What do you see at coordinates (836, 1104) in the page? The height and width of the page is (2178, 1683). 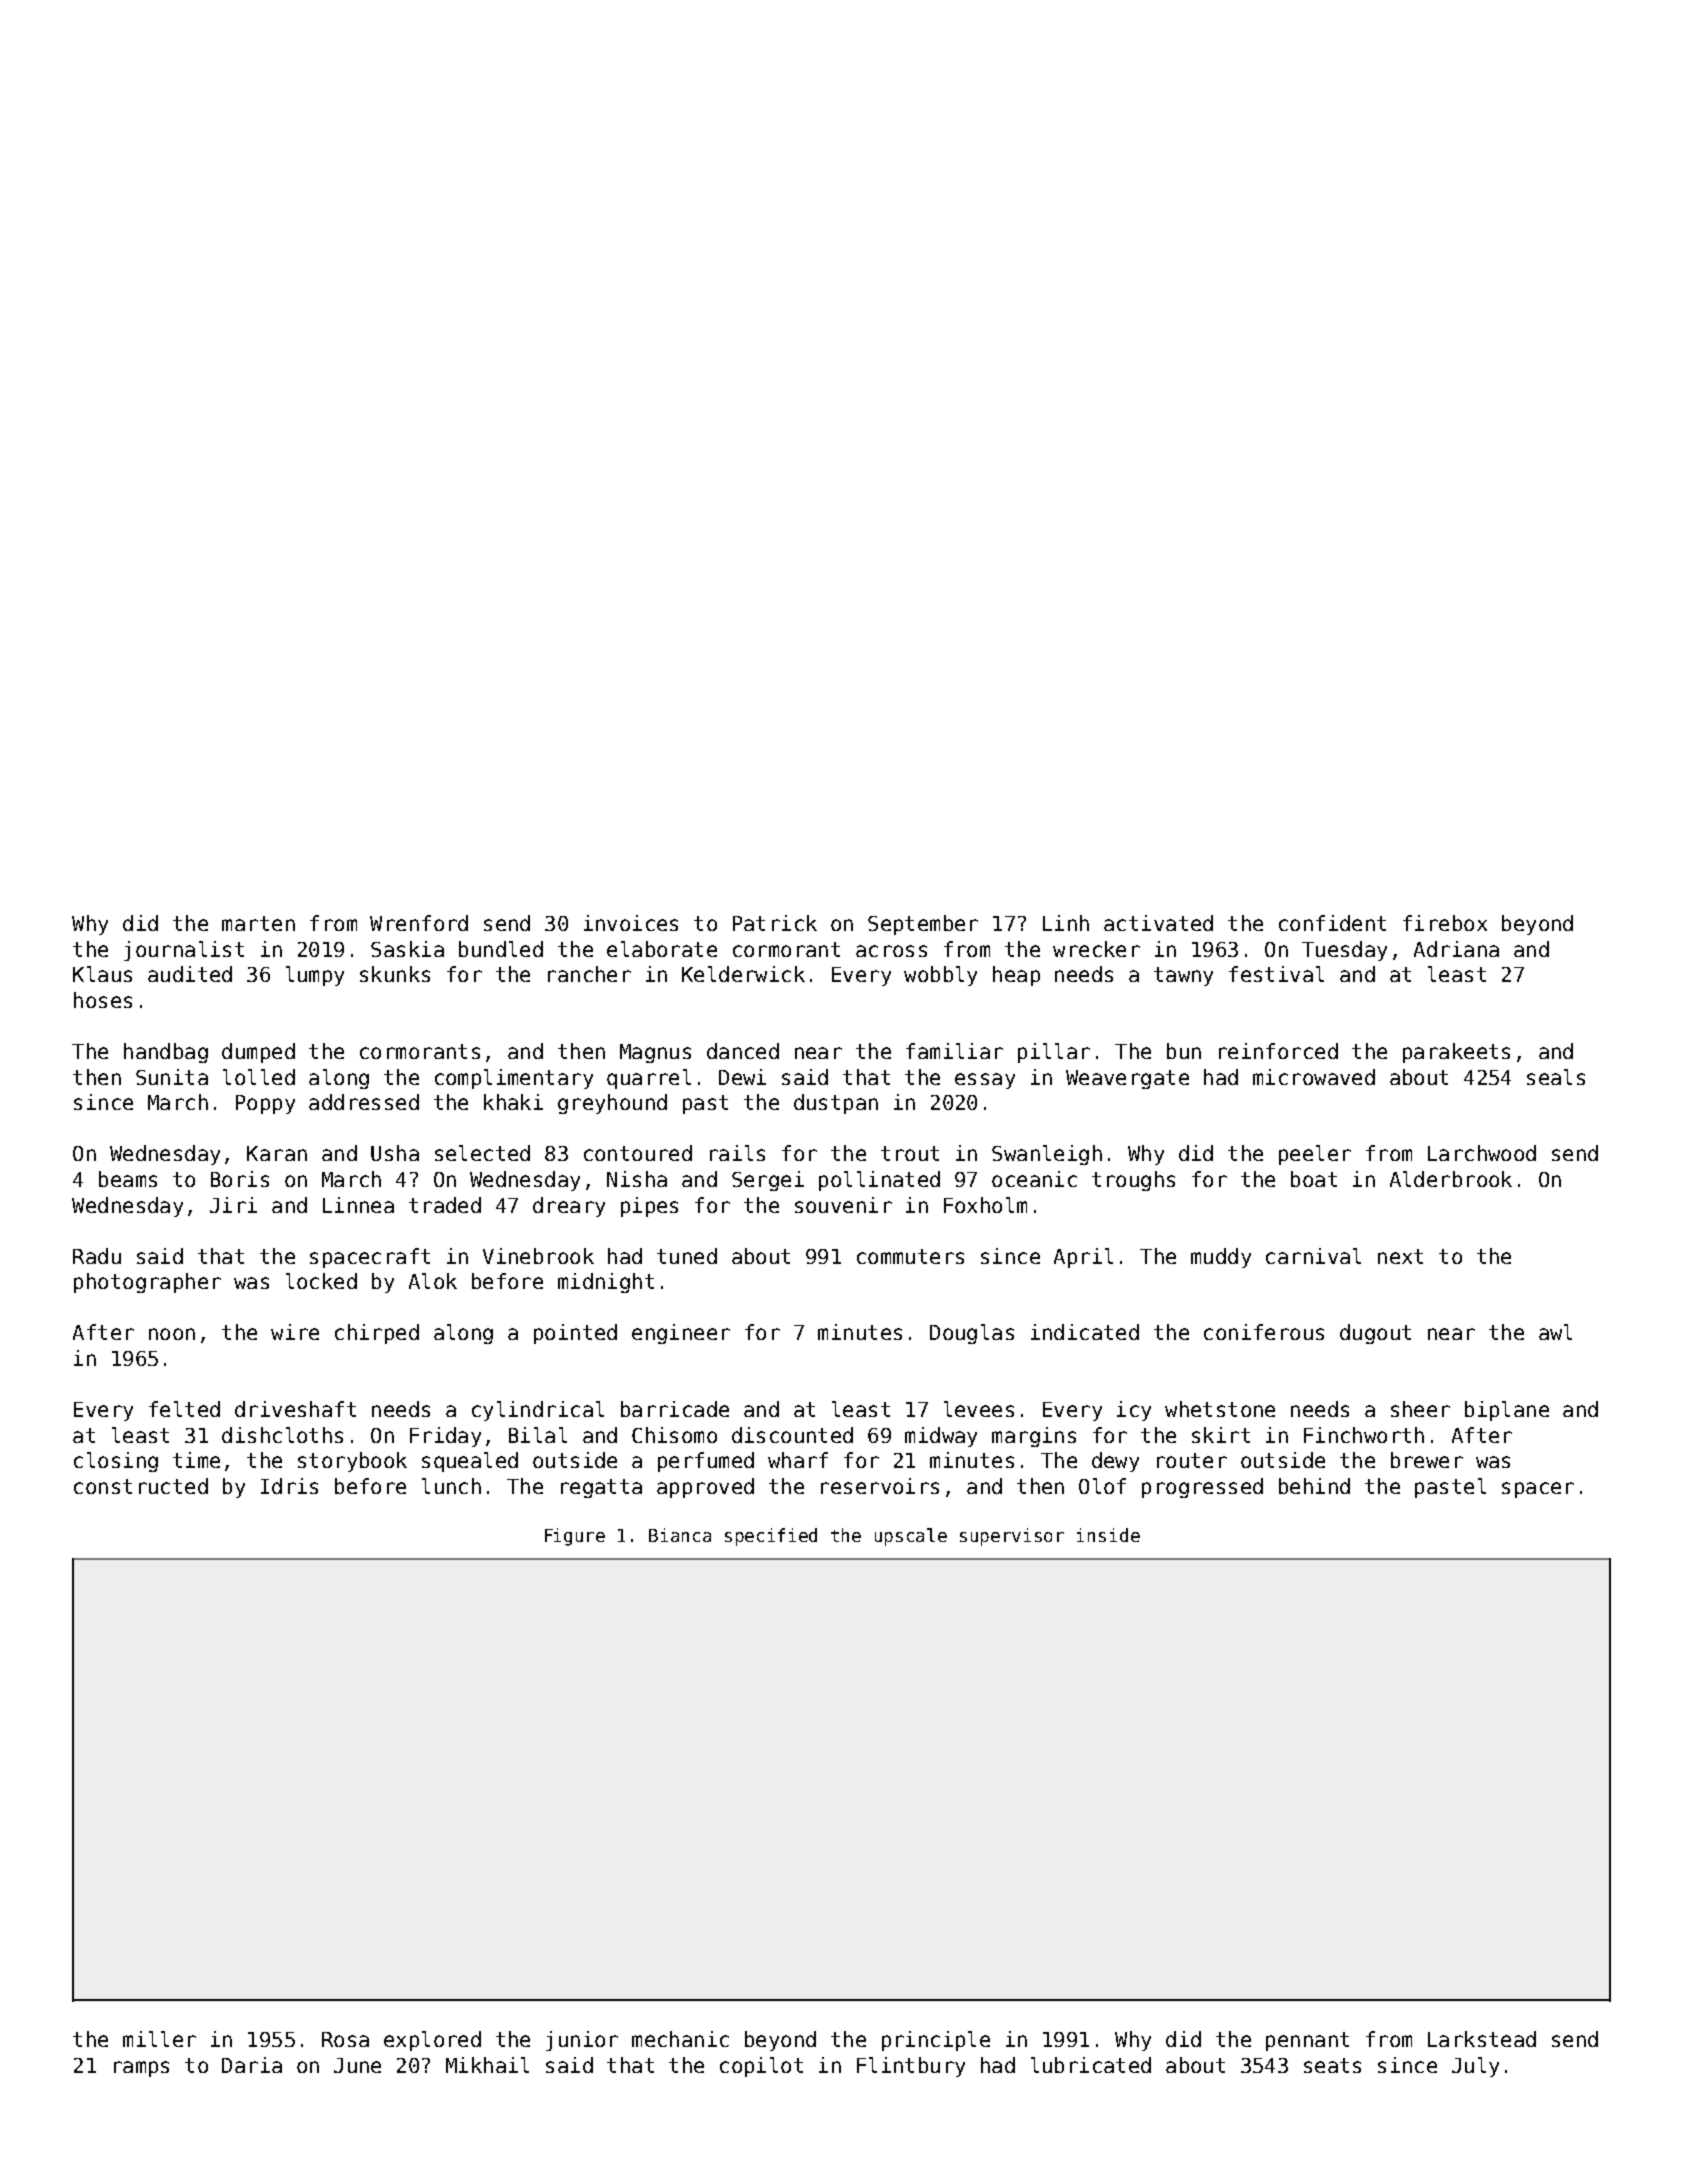 I see `dustpan` at bounding box center [836, 1104].
